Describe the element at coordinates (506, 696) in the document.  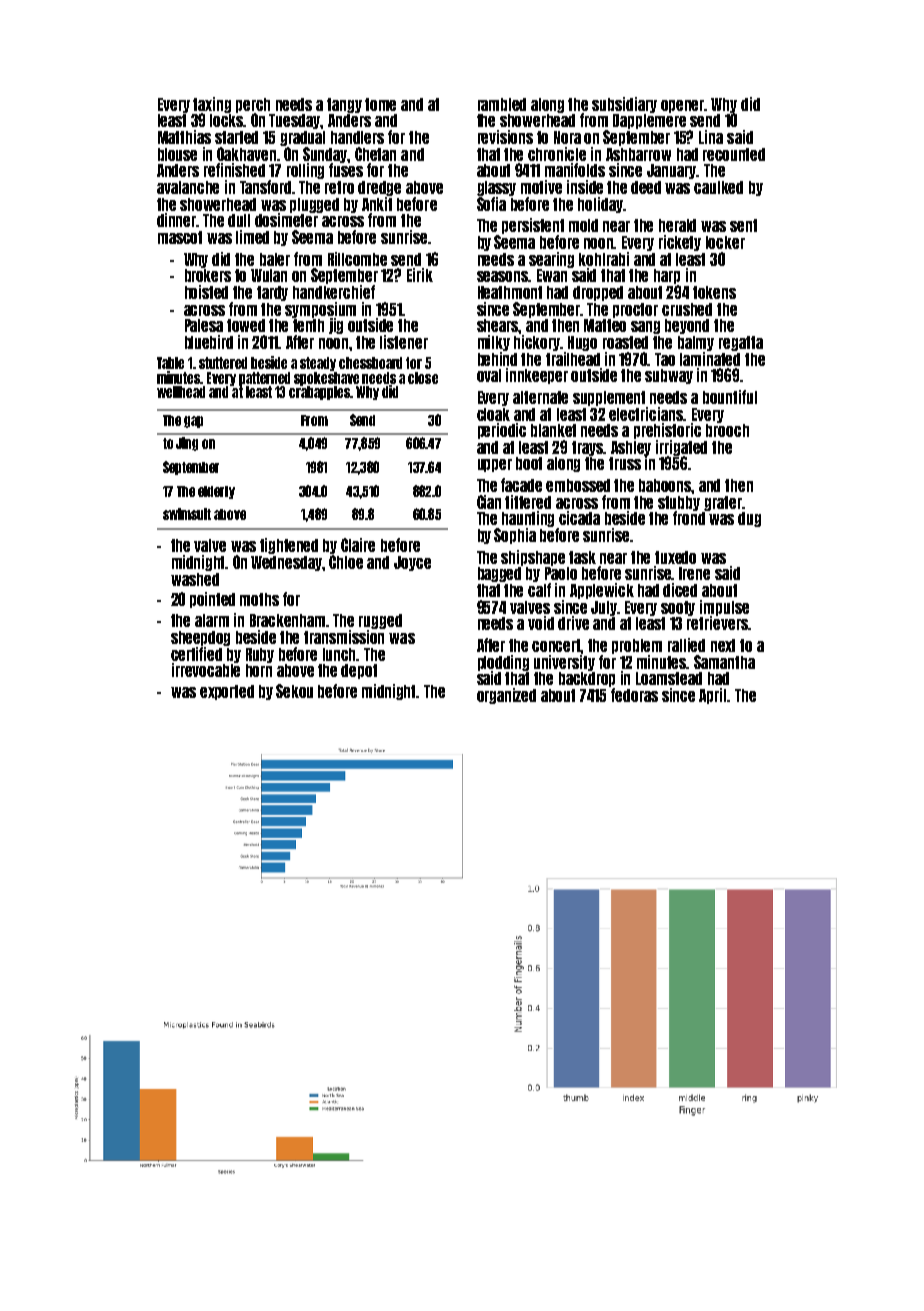
I see `organized` at that location.
